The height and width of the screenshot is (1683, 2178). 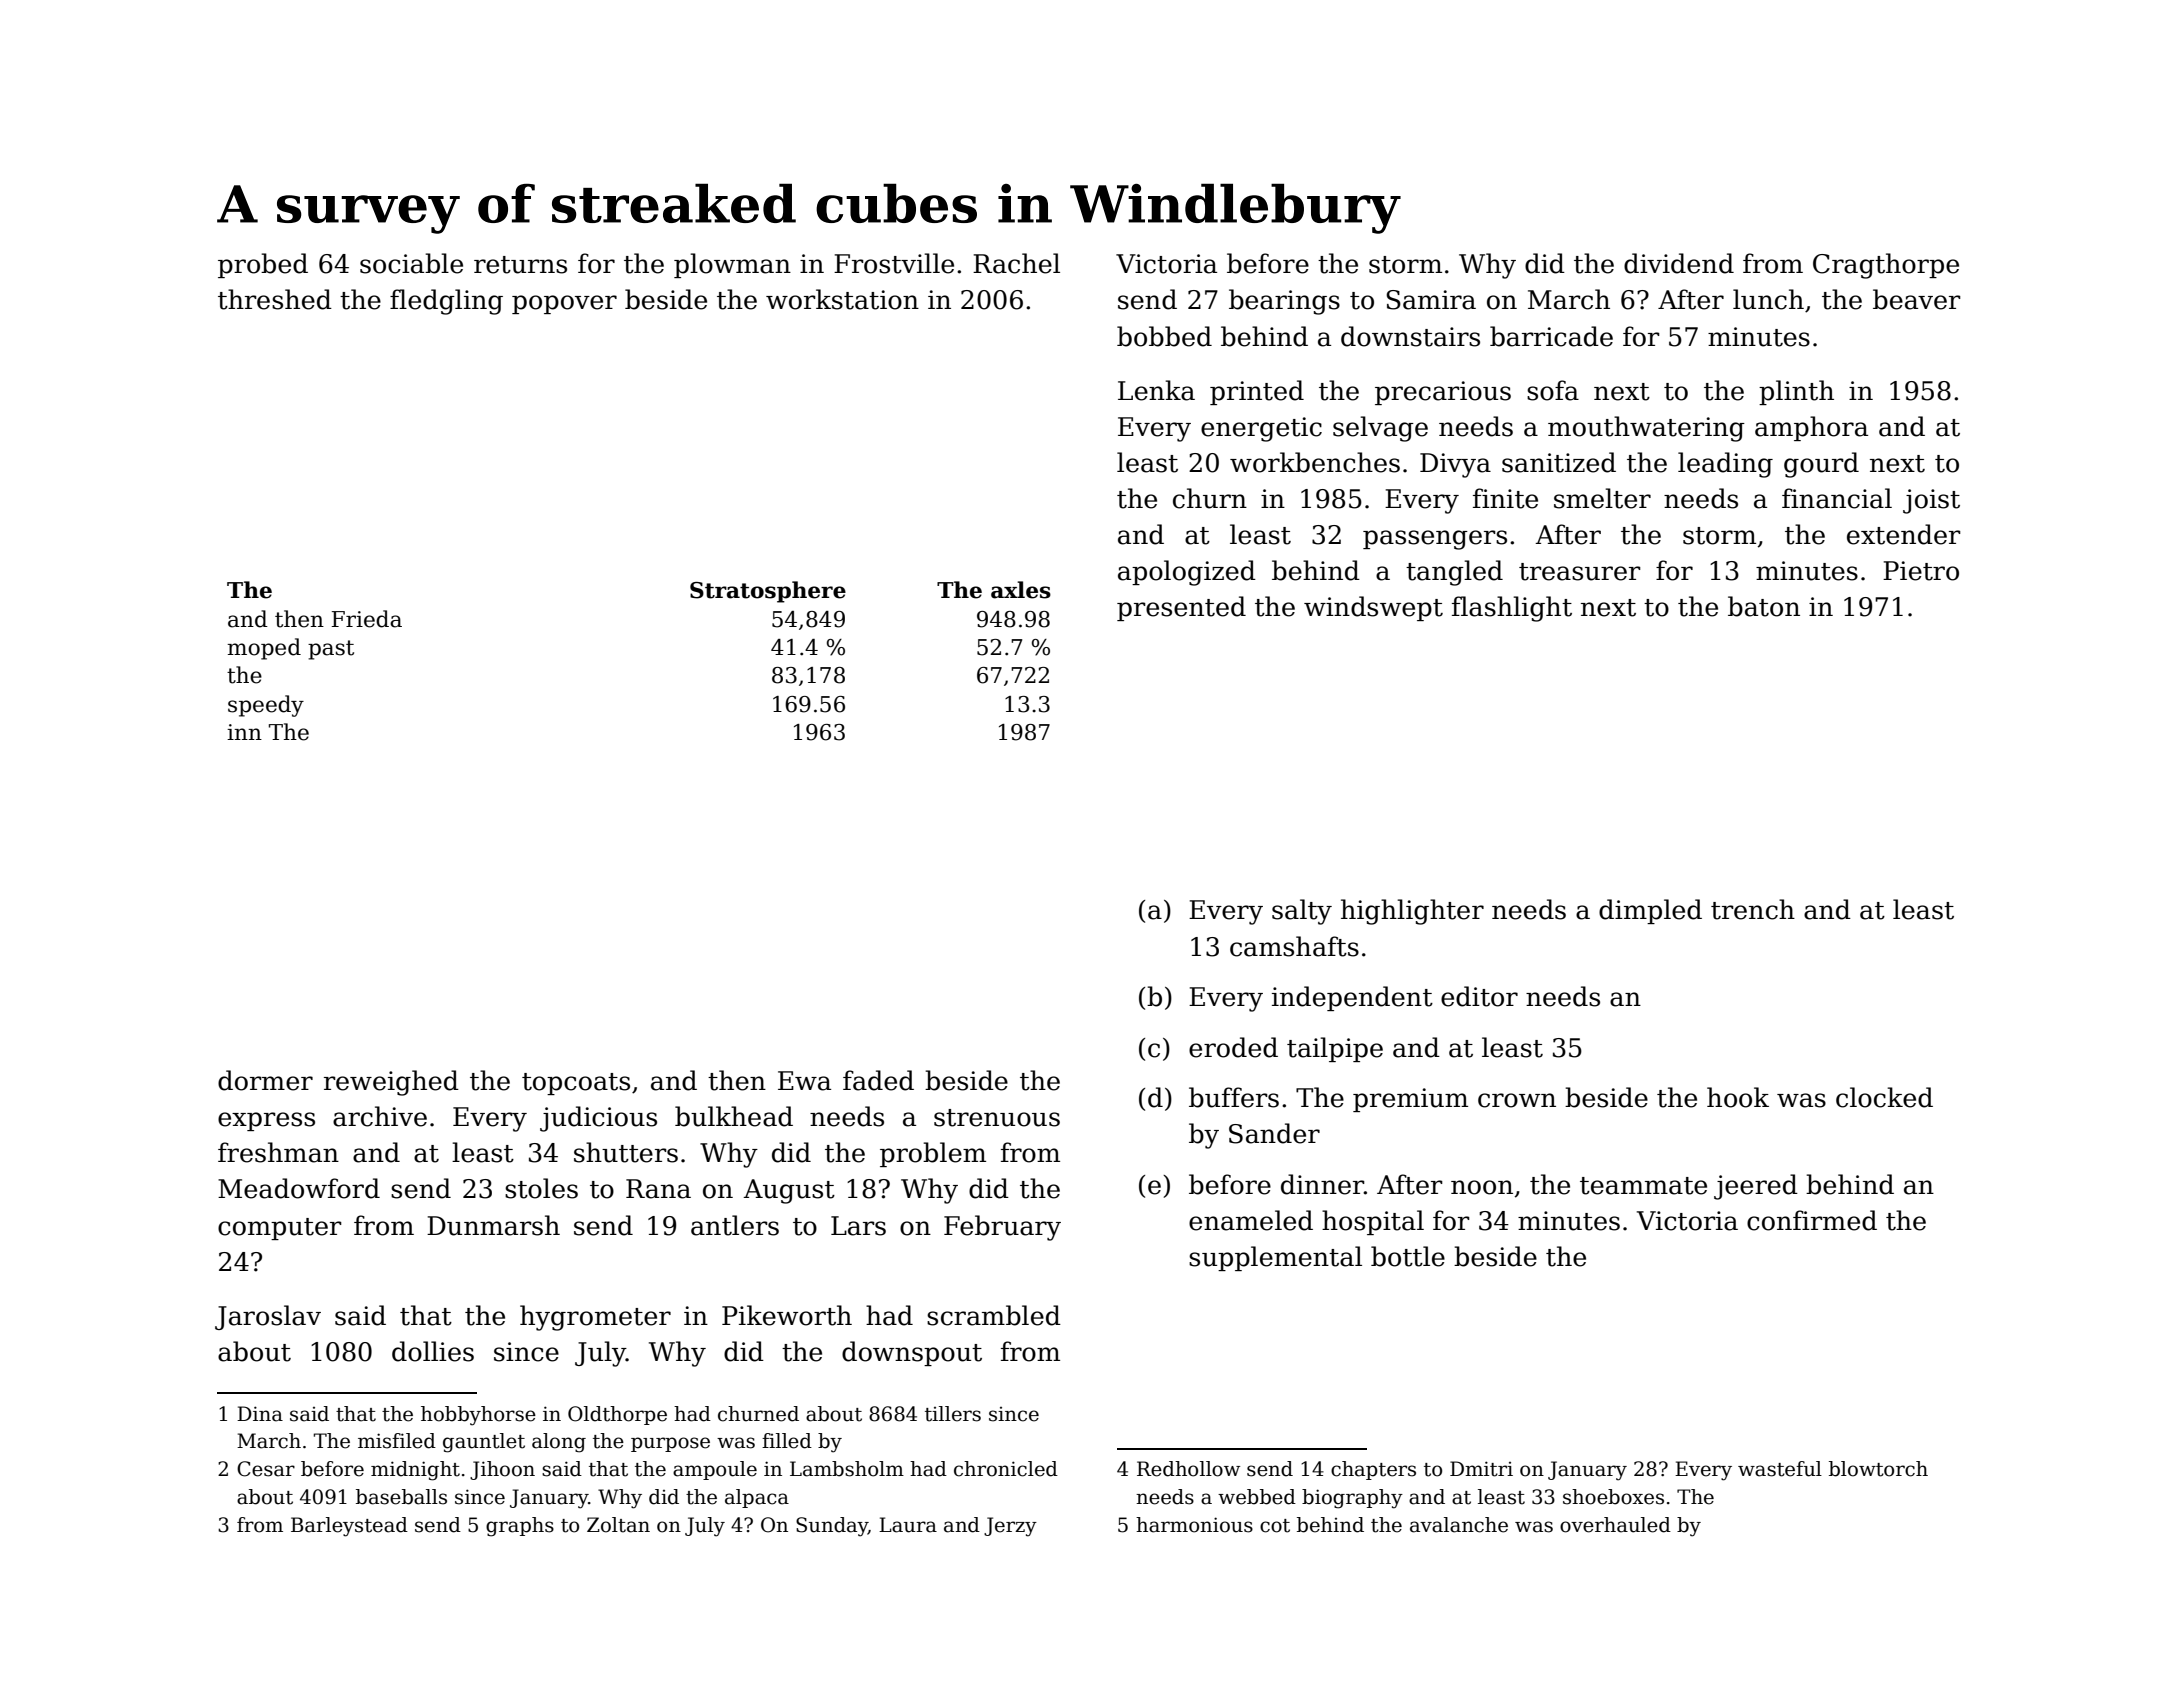 What do you see at coordinates (1016, 263) in the screenshot?
I see `Rachel` at bounding box center [1016, 263].
